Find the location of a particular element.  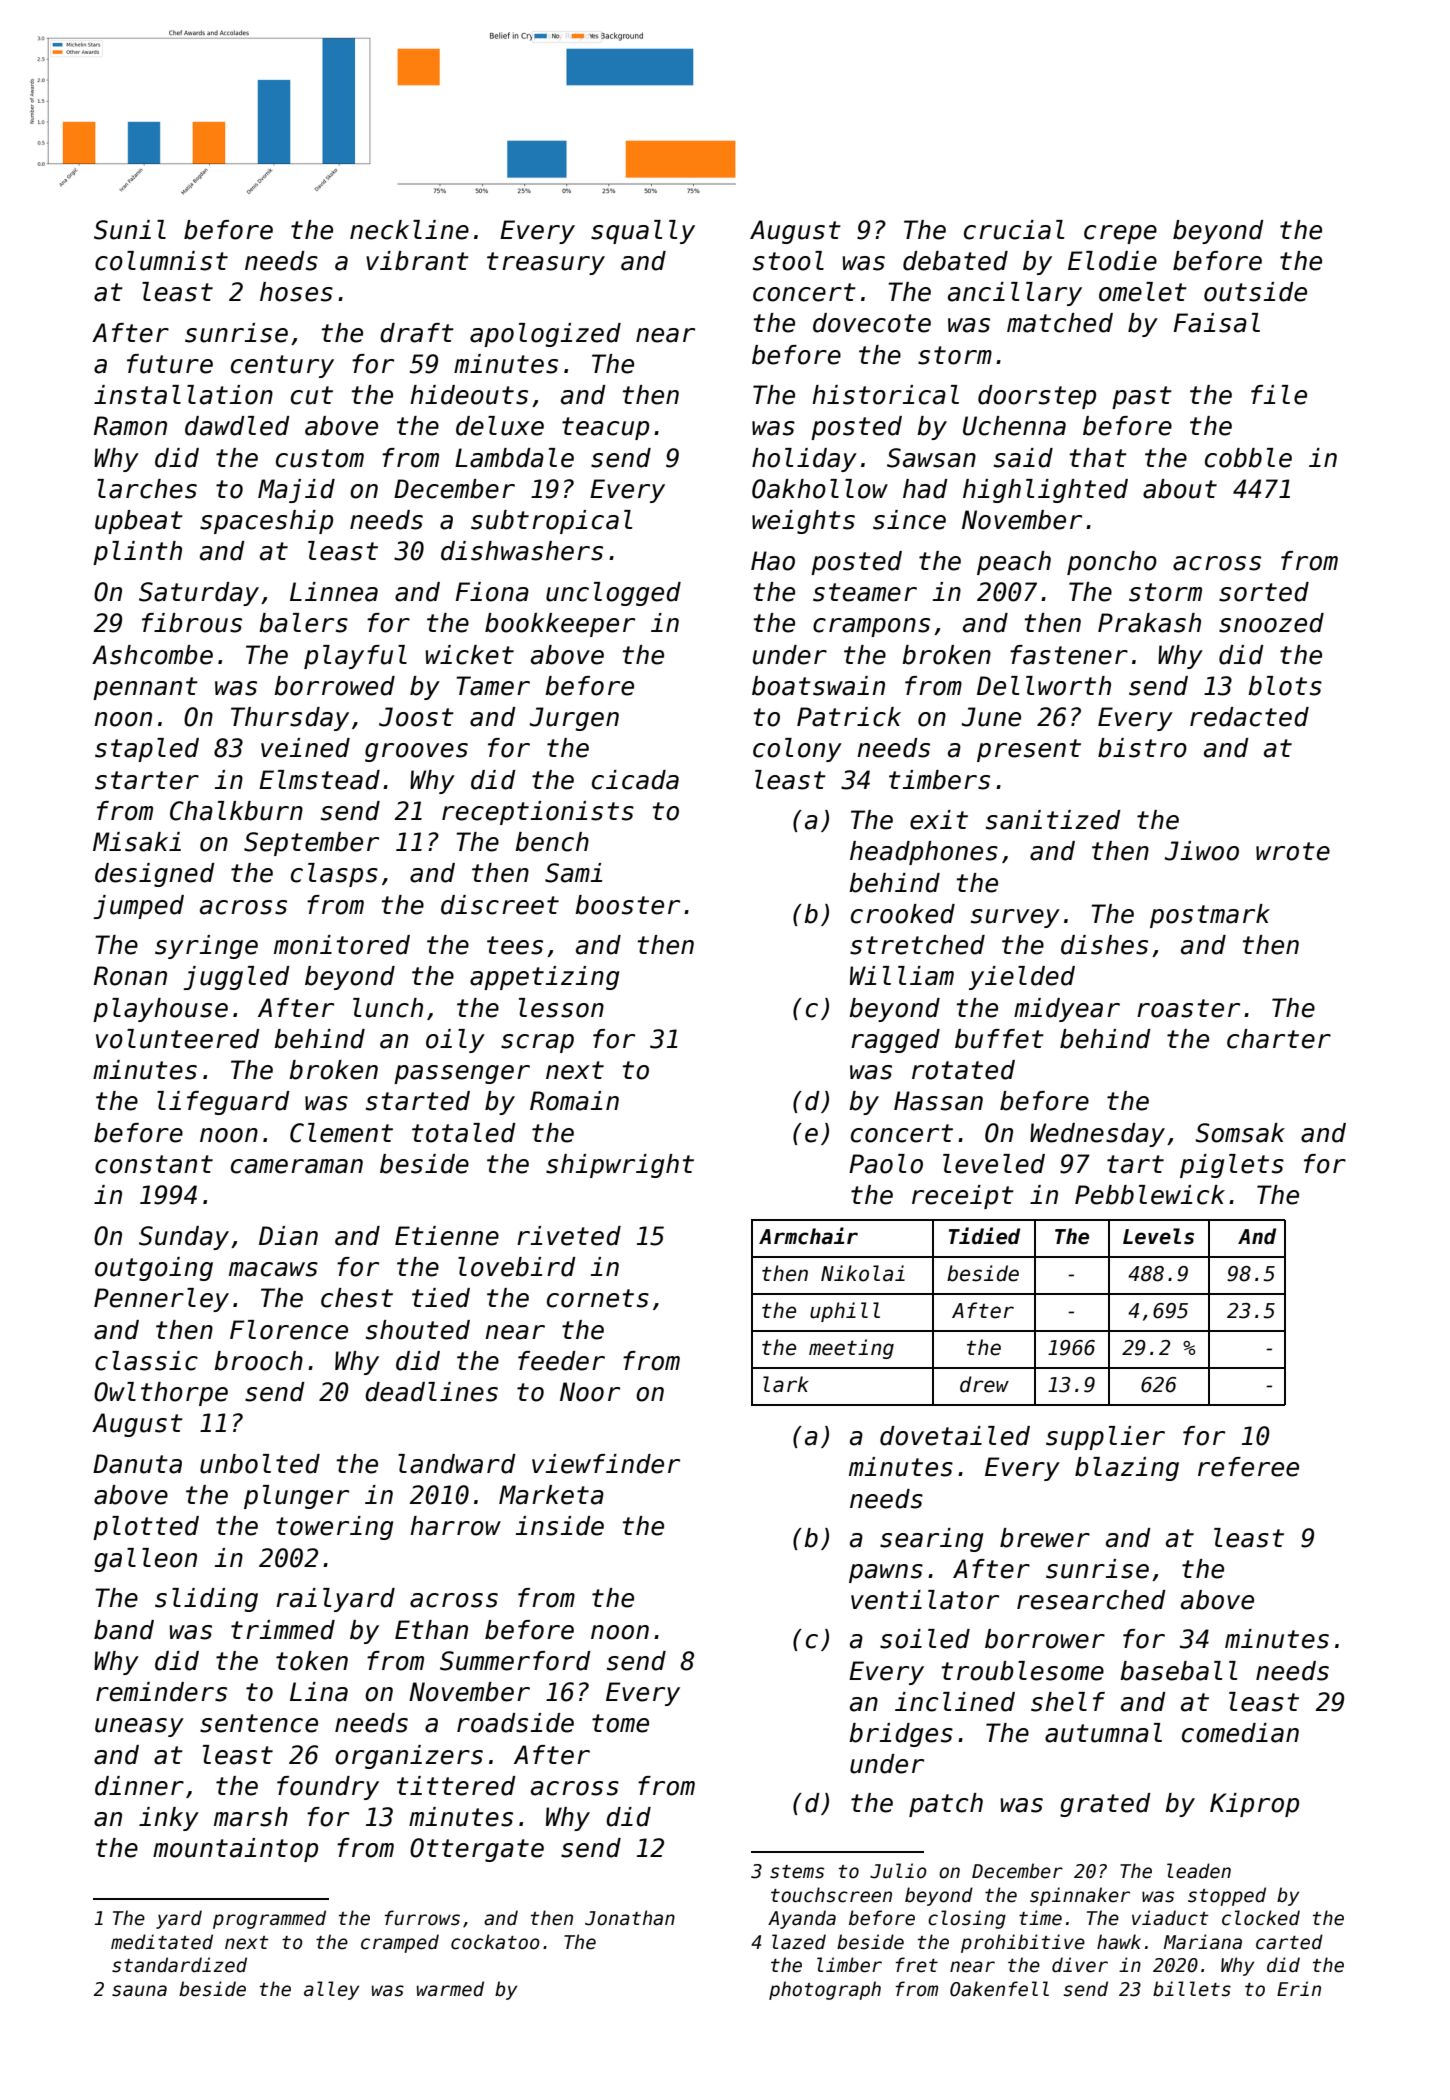

Ottergate is located at coordinates (477, 1850).
